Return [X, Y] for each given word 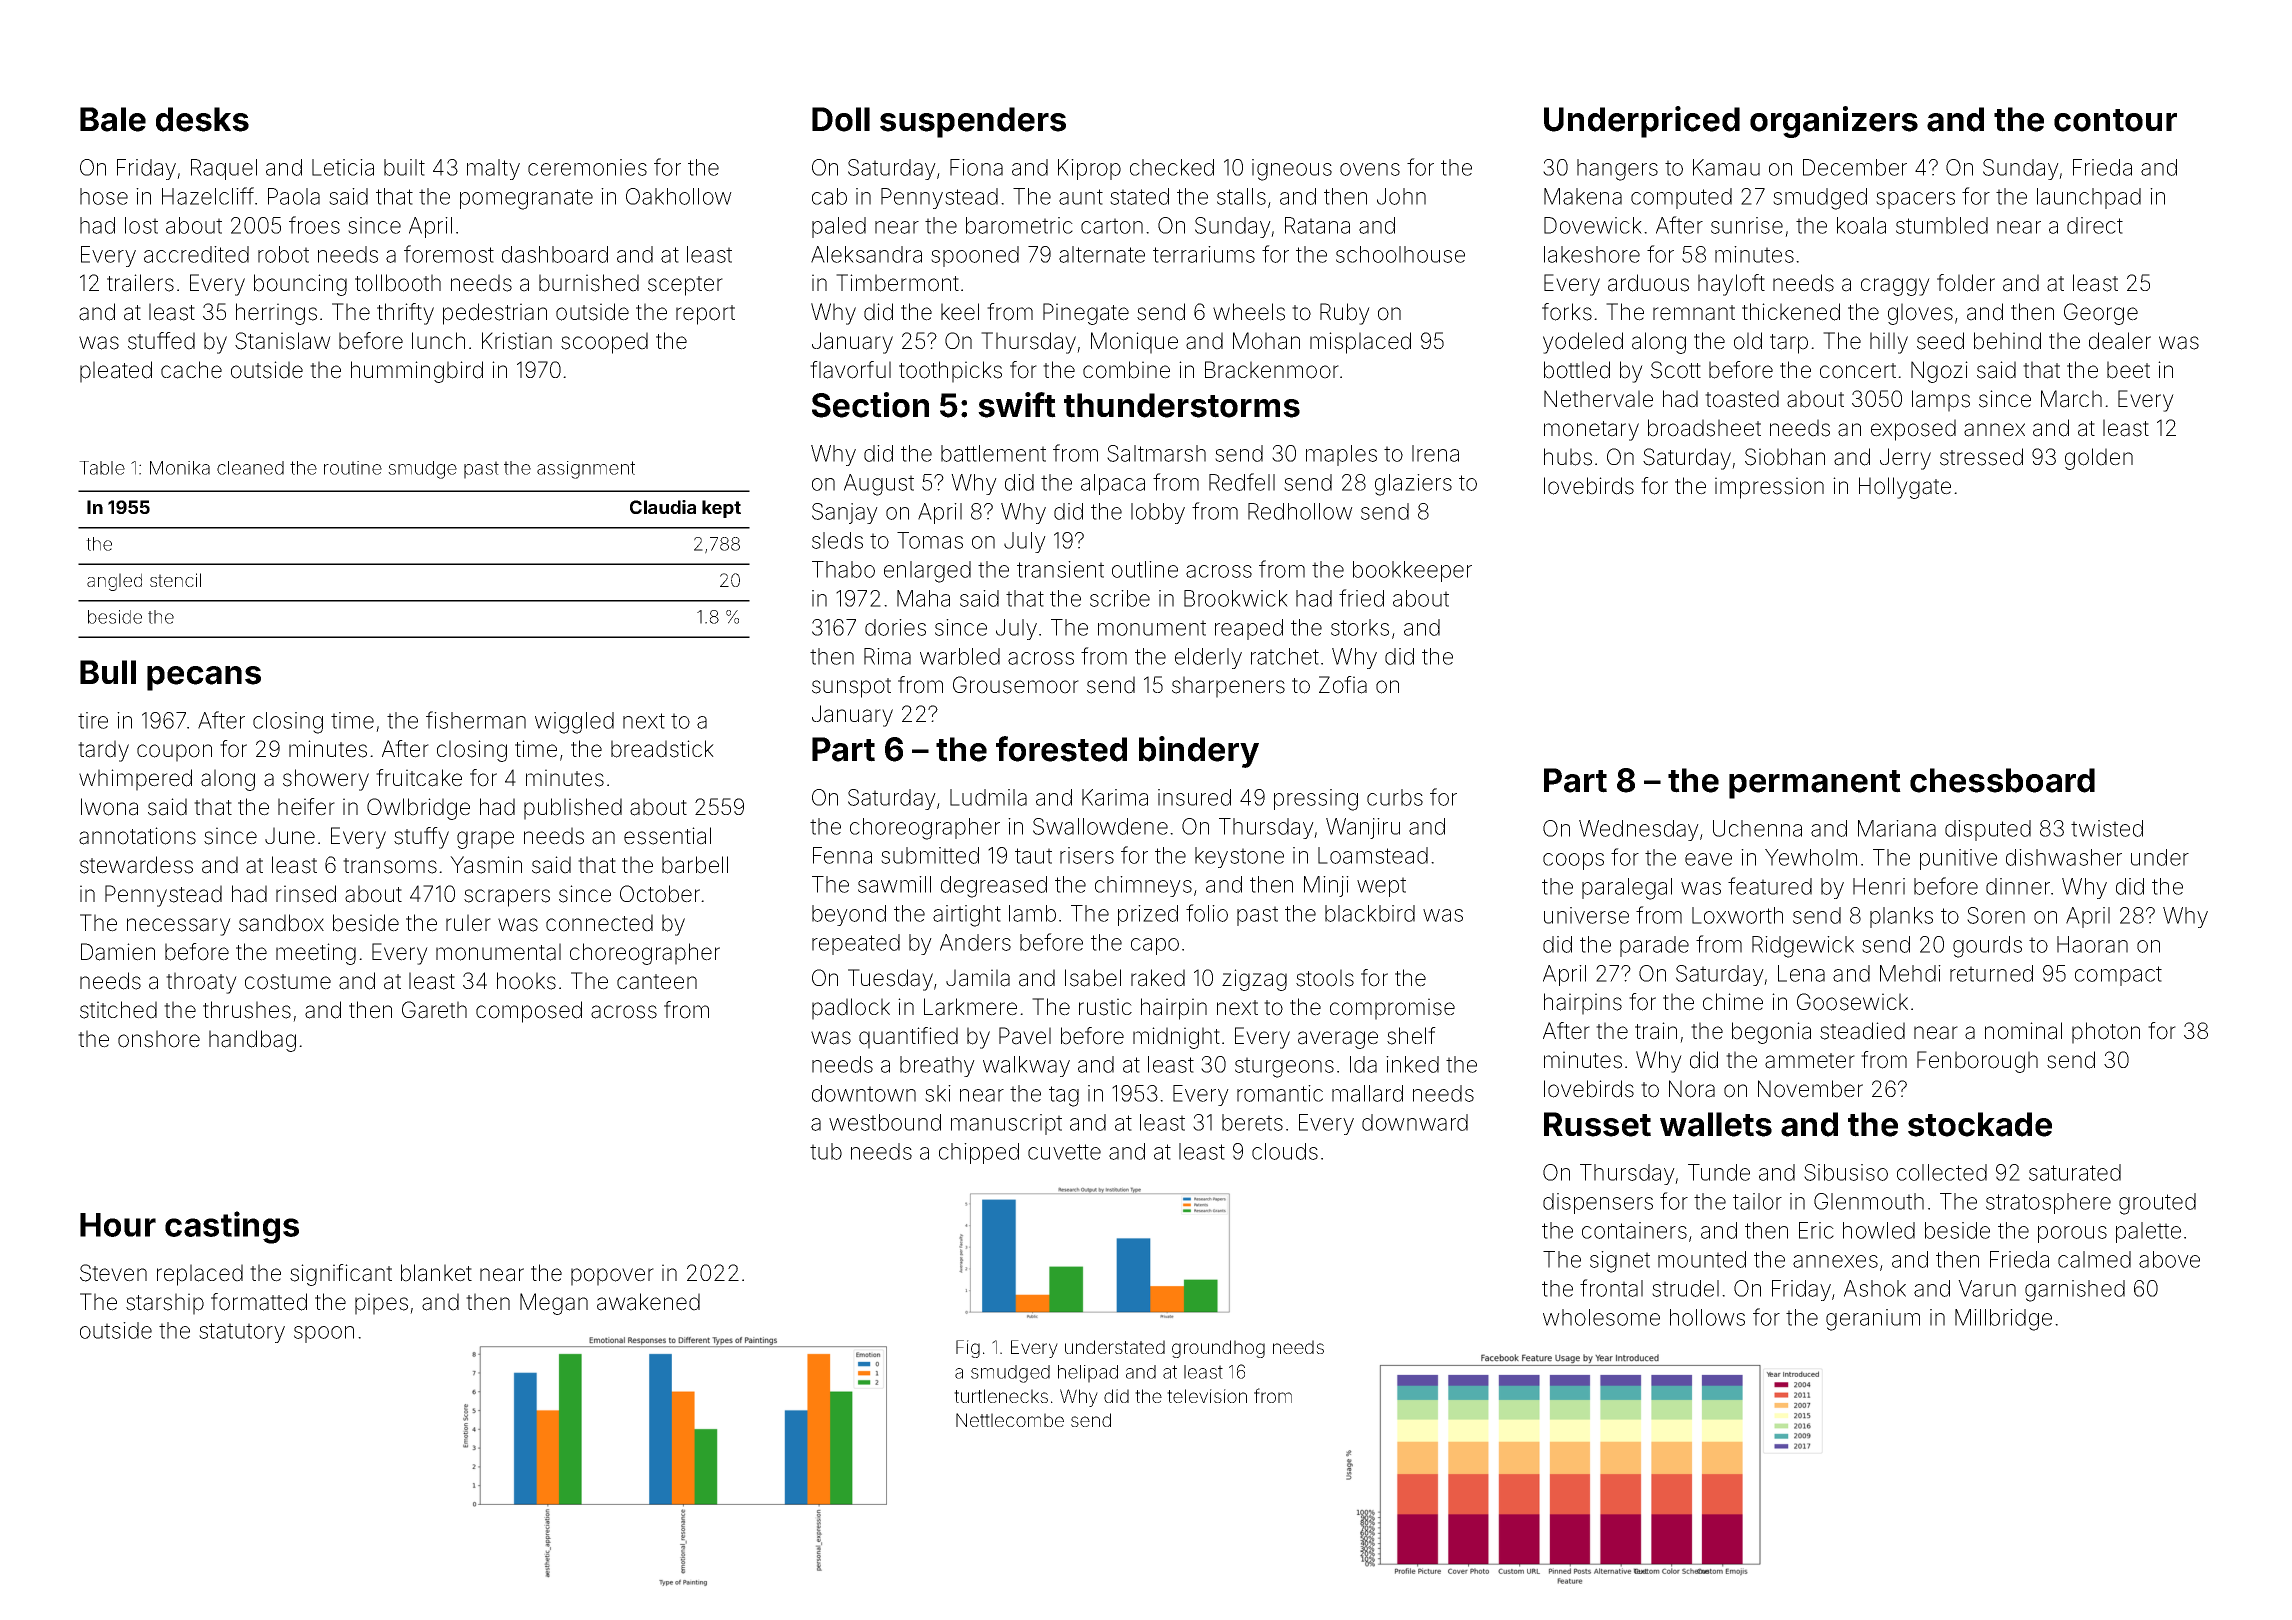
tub [826, 1151]
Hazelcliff [208, 196]
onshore [159, 1039]
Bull [108, 672]
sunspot [851, 688]
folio [1207, 913]
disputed [1988, 830]
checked [1172, 167]
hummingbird [417, 372]
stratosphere [2048, 1203]
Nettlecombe [1010, 1420]
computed [1681, 198]
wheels [1249, 312]
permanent [1815, 784]
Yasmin [486, 865]
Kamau [1726, 167]
